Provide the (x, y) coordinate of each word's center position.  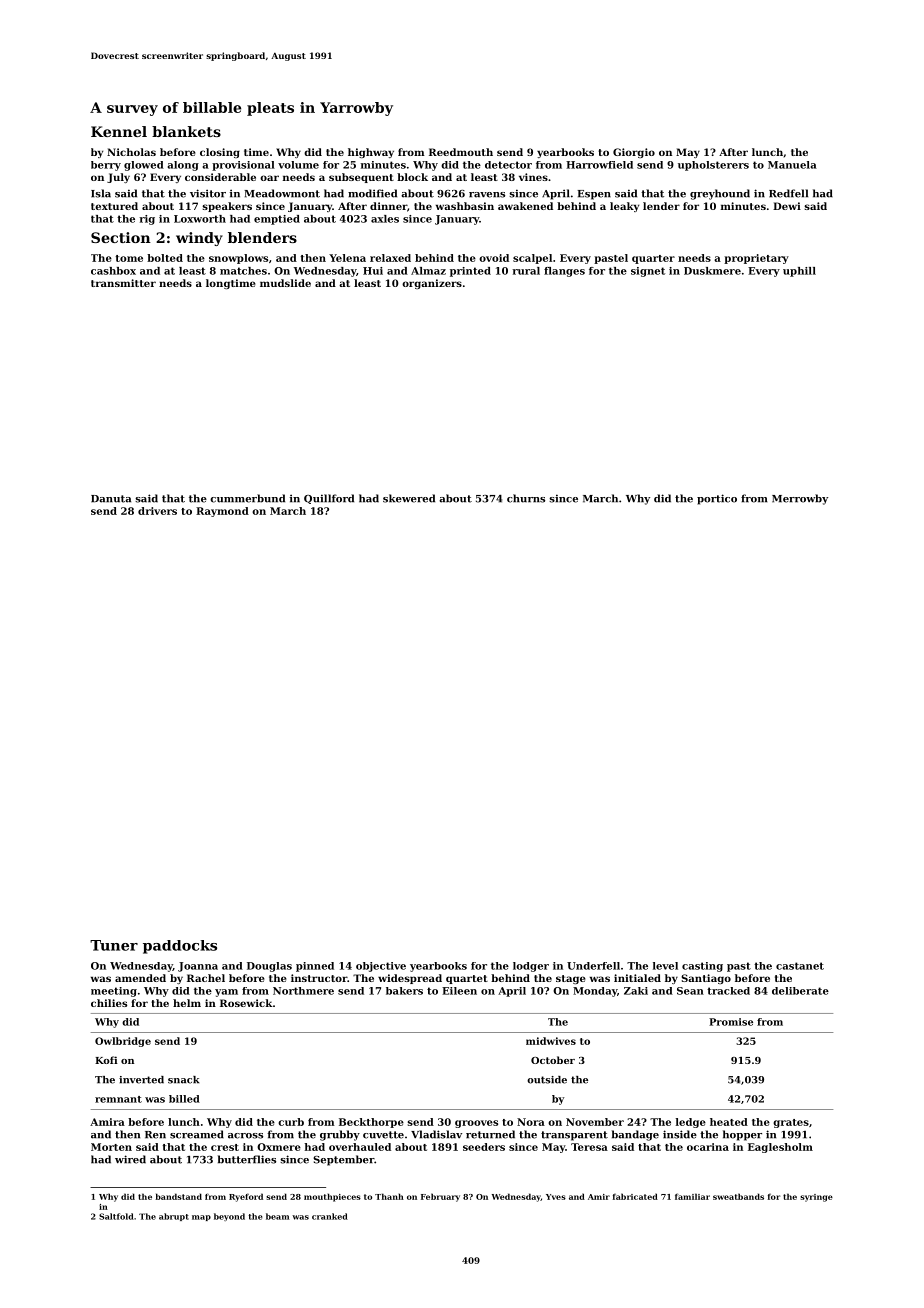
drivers (157, 511)
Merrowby (800, 499)
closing (220, 153)
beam (277, 1216)
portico (717, 499)
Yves (556, 1197)
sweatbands (738, 1196)
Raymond (222, 512)
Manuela (792, 165)
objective (381, 967)
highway (371, 153)
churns (526, 498)
